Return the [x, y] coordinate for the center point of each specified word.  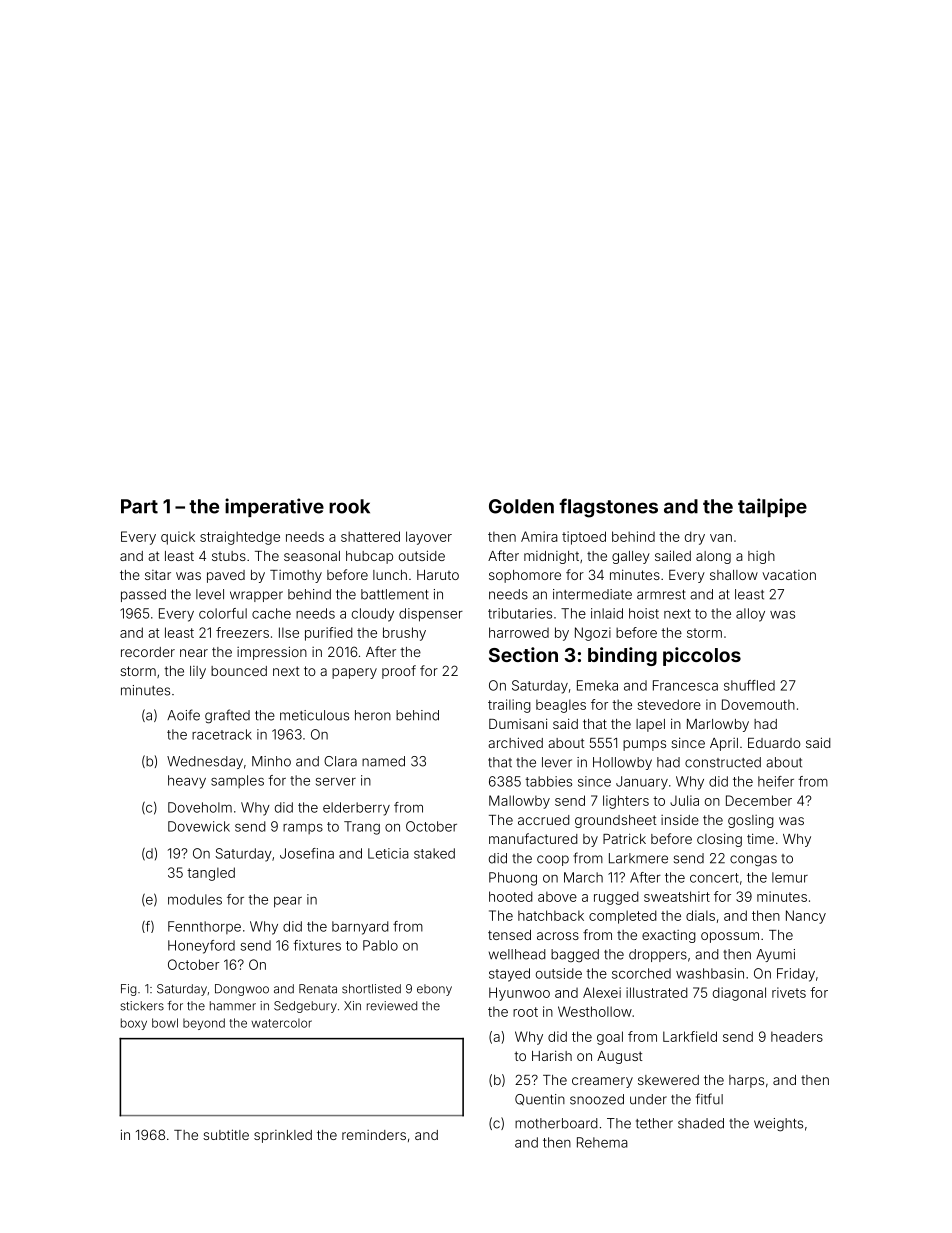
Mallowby [519, 802]
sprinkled [283, 1136]
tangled [211, 874]
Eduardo [774, 743]
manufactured [533, 838]
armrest [661, 595]
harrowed [519, 632]
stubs [229, 556]
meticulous [314, 715]
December [759, 800]
